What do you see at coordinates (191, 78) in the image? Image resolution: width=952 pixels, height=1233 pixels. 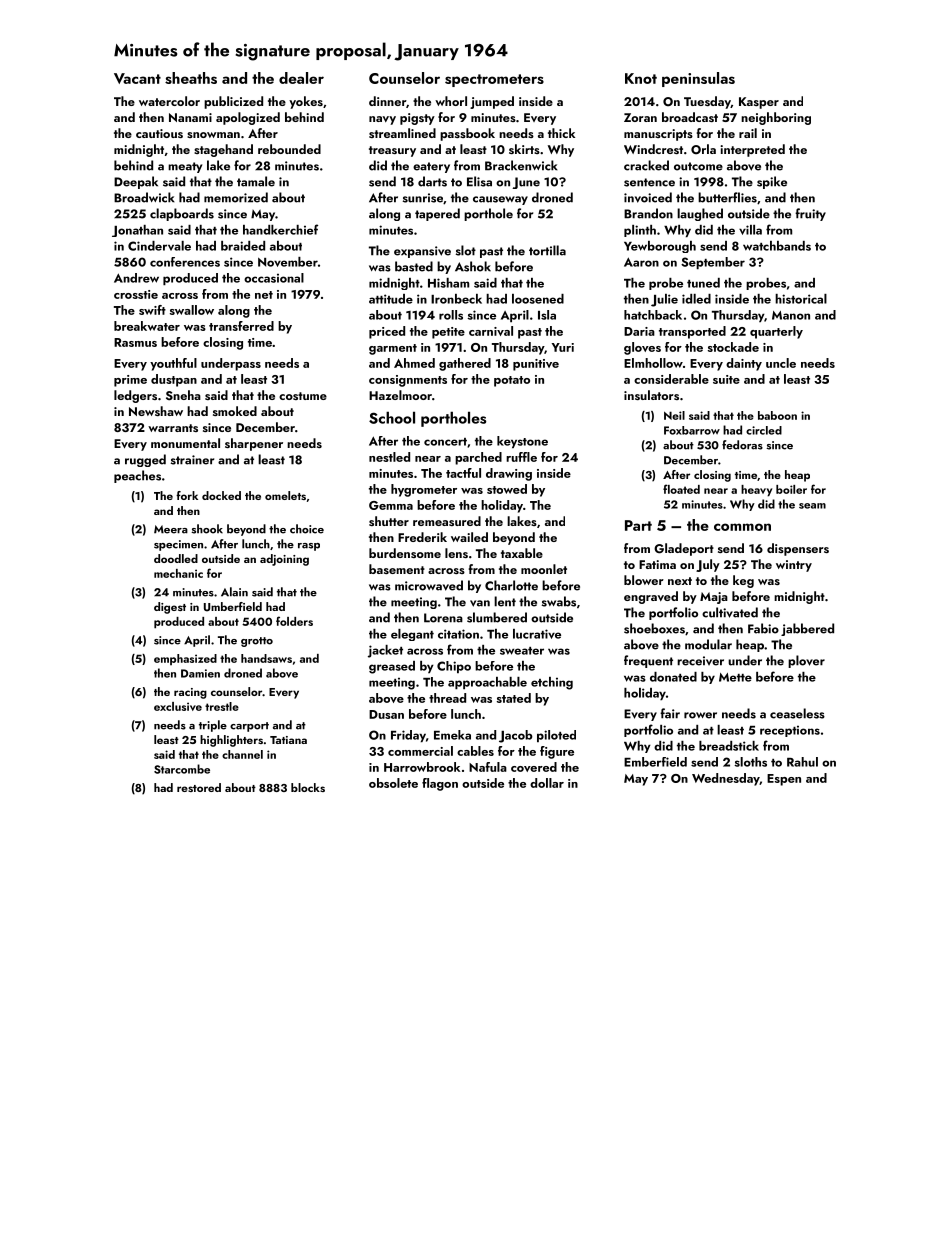 I see `sheaths` at bounding box center [191, 78].
